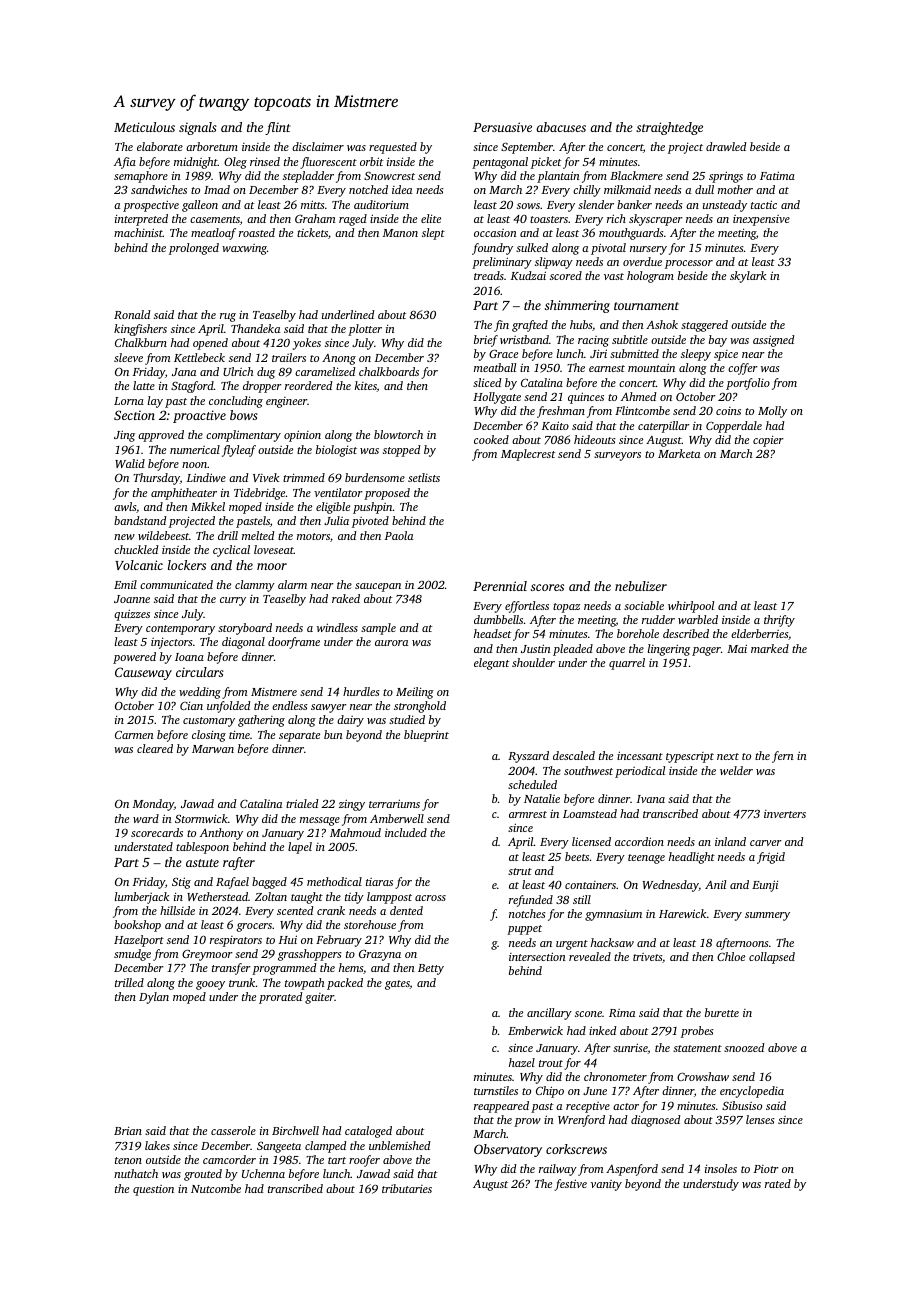  I want to click on abacuses, so click(561, 127).
